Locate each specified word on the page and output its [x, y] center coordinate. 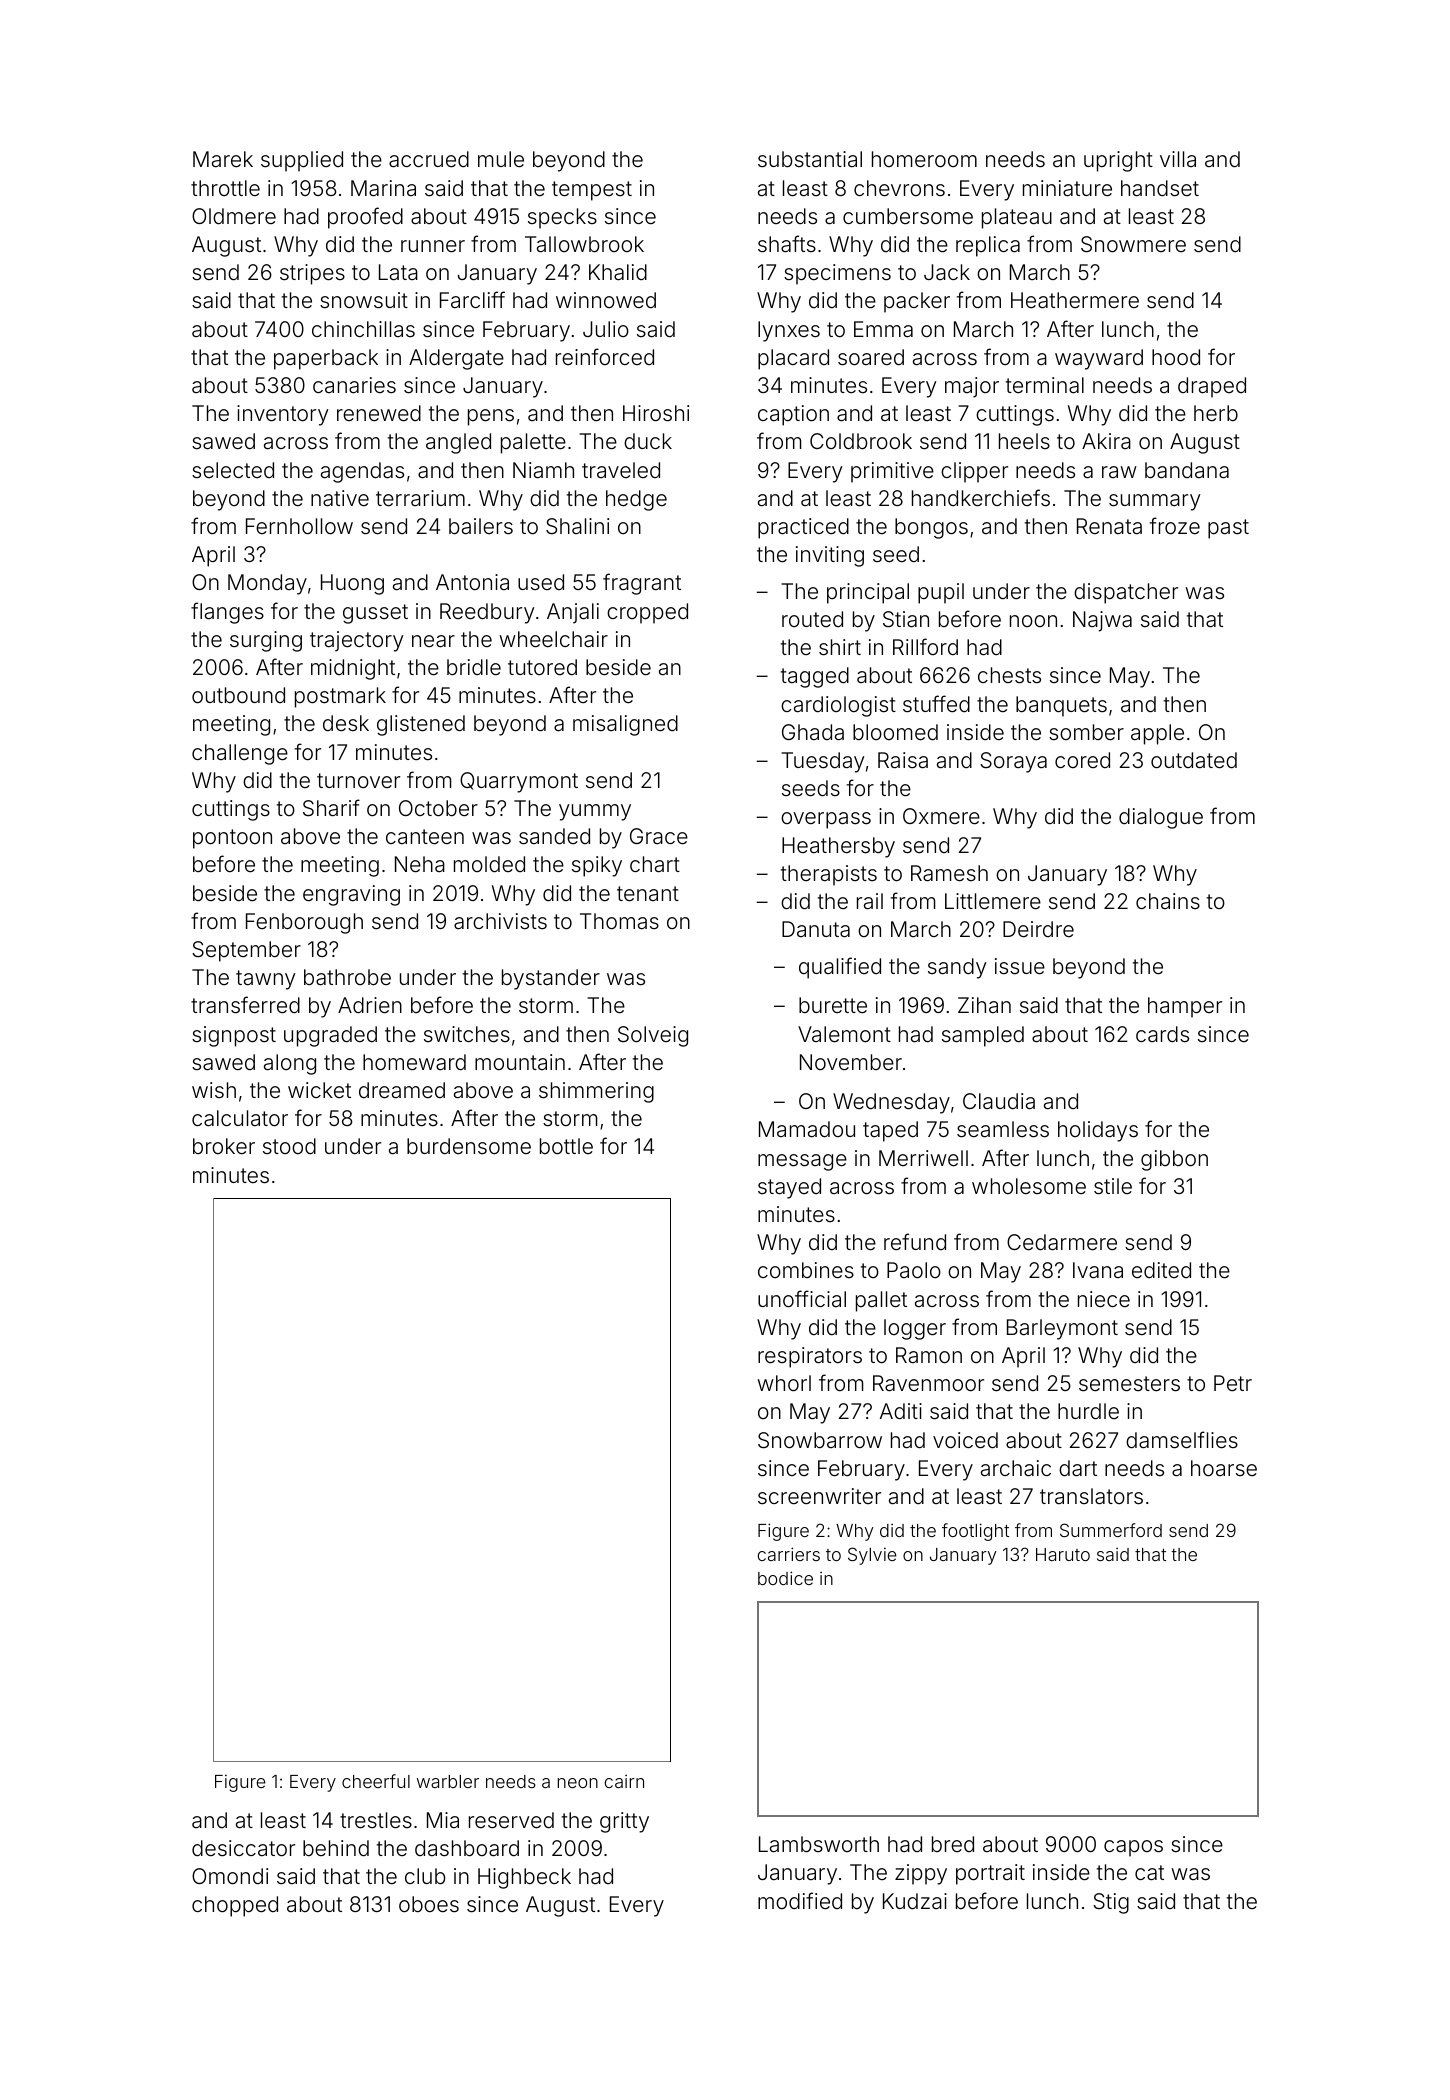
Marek [223, 159]
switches [467, 1034]
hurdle [1088, 1411]
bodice [785, 1578]
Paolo [914, 1270]
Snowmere [1133, 244]
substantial [810, 159]
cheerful [376, 1781]
